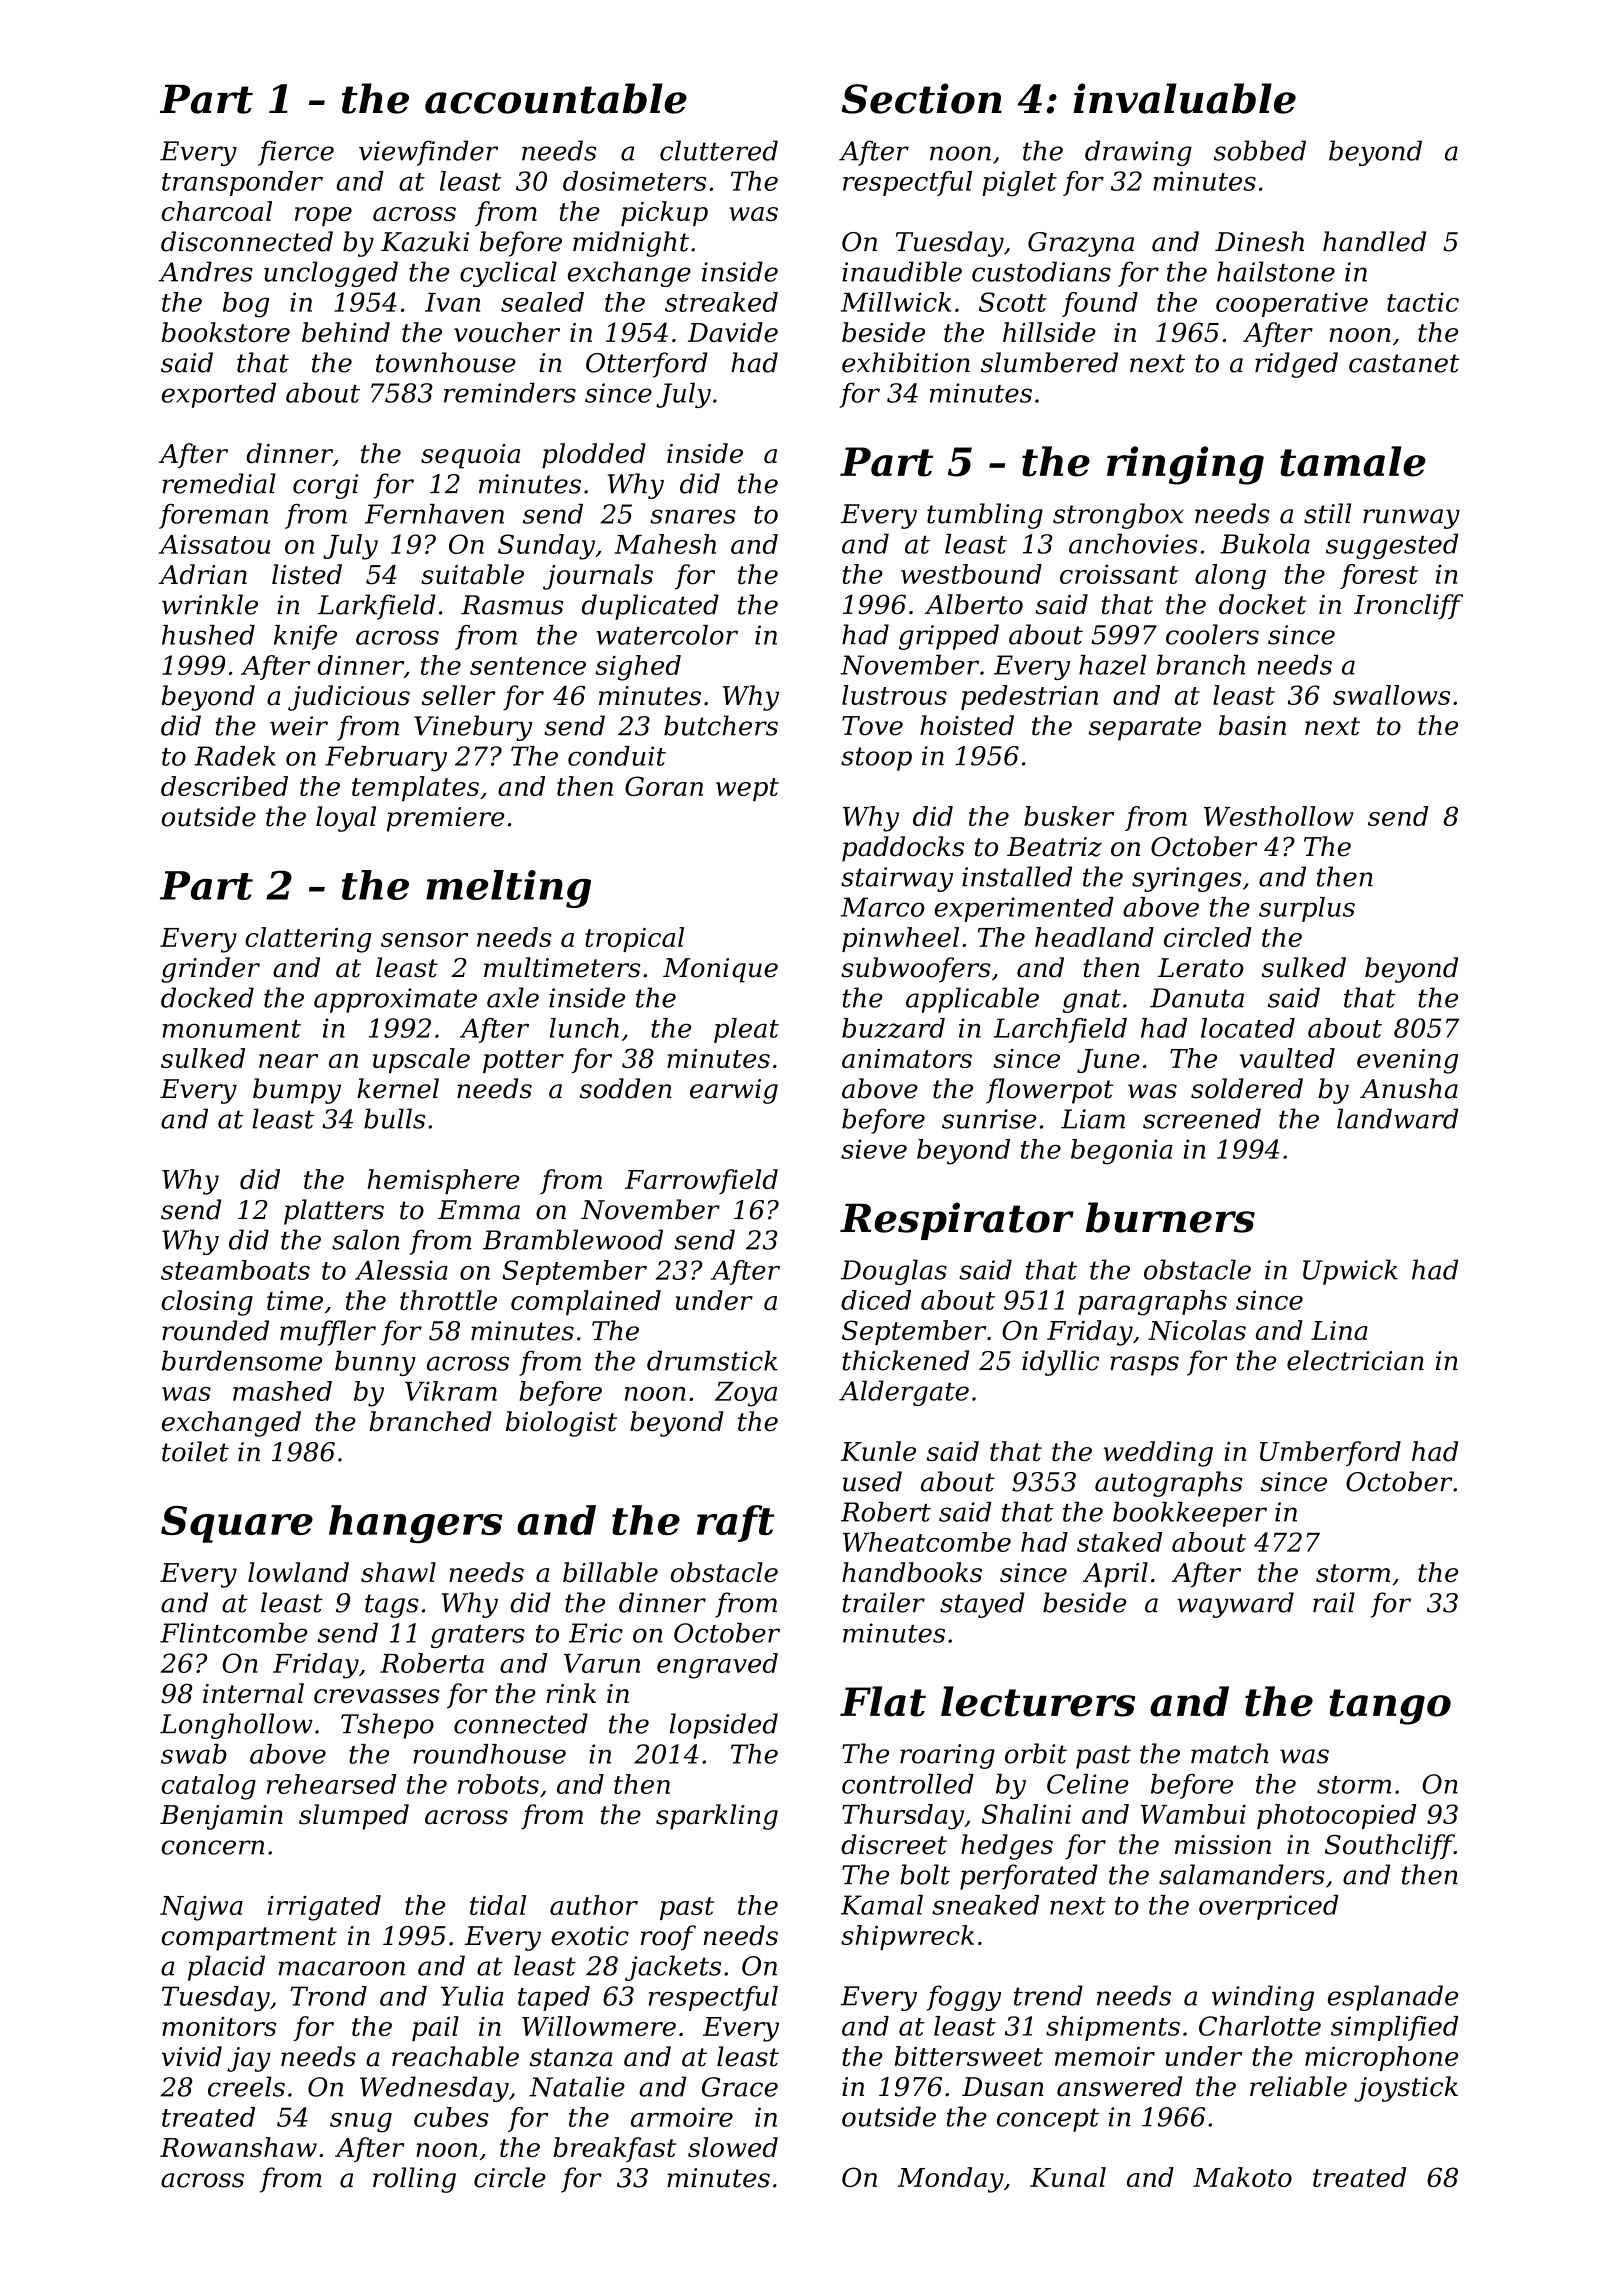  What do you see at coordinates (366, 1239) in the screenshot?
I see `salon` at bounding box center [366, 1239].
